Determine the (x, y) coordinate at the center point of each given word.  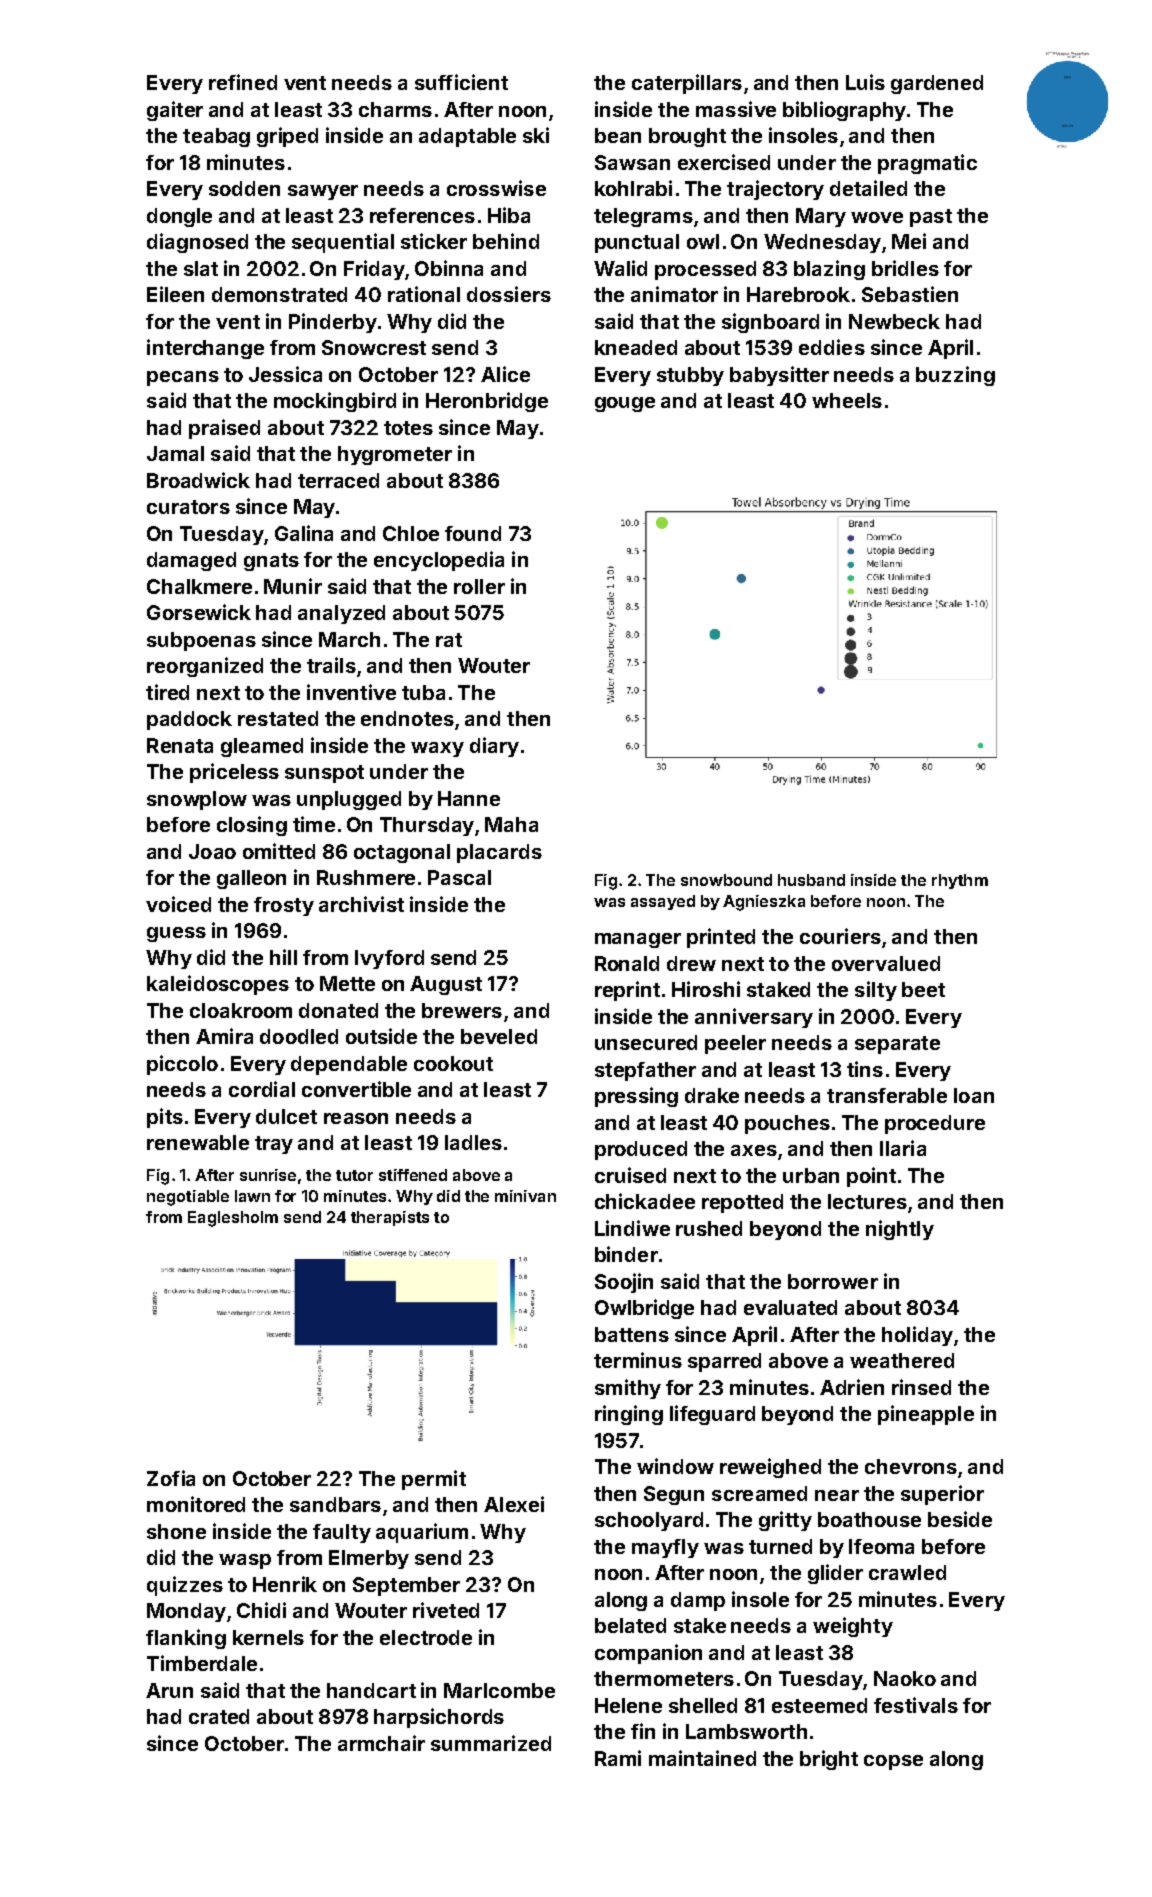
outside (381, 1036)
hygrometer (395, 455)
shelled (703, 1705)
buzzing (955, 376)
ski (536, 135)
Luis (865, 82)
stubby (690, 376)
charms (395, 109)
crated (219, 1716)
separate (897, 1045)
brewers (462, 1010)
